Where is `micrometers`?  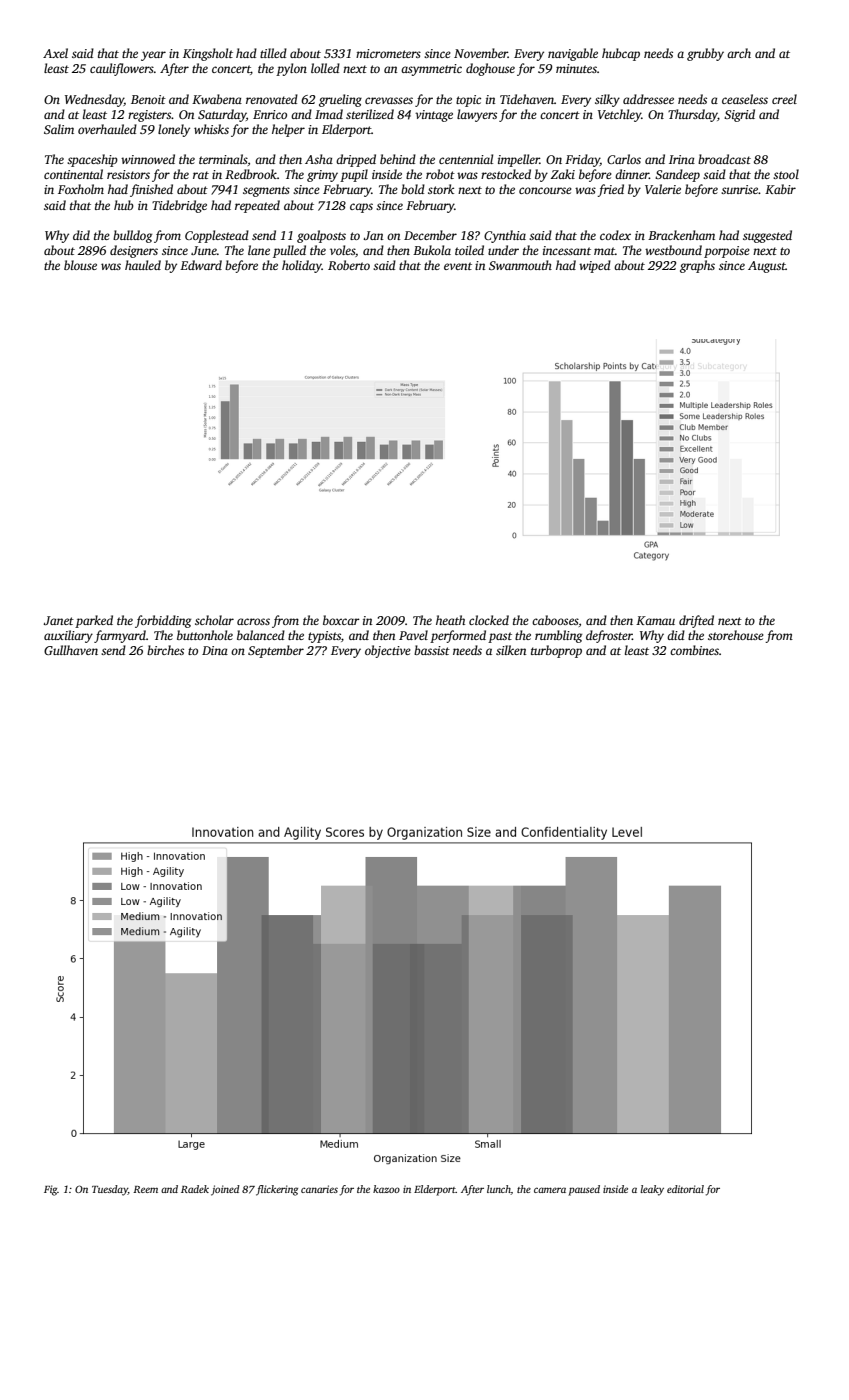
micrometers is located at coordinates (388, 53).
